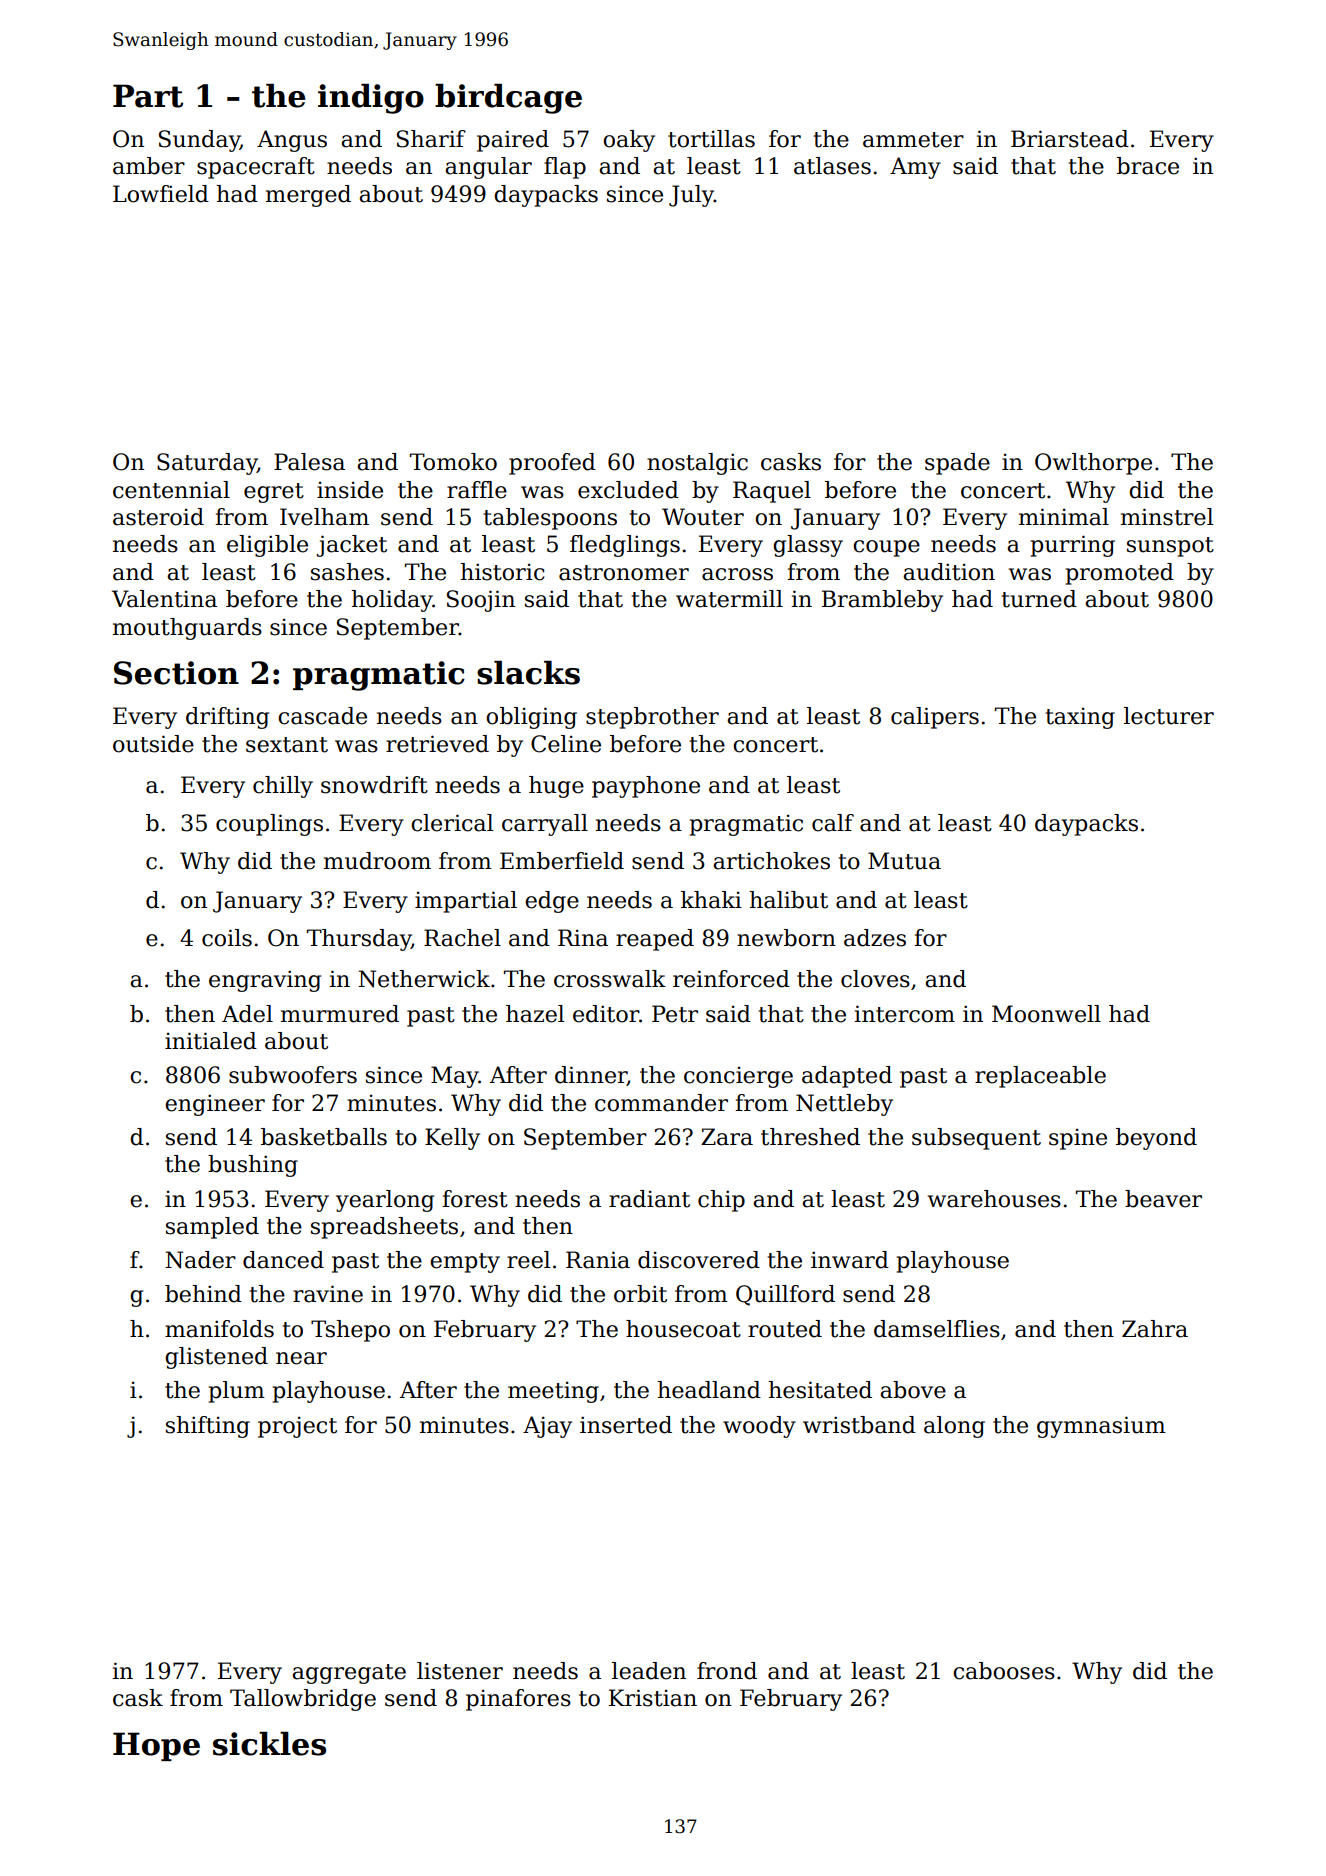 Image resolution: width=1326 pixels, height=1876 pixels. I want to click on ammeter, so click(913, 140).
